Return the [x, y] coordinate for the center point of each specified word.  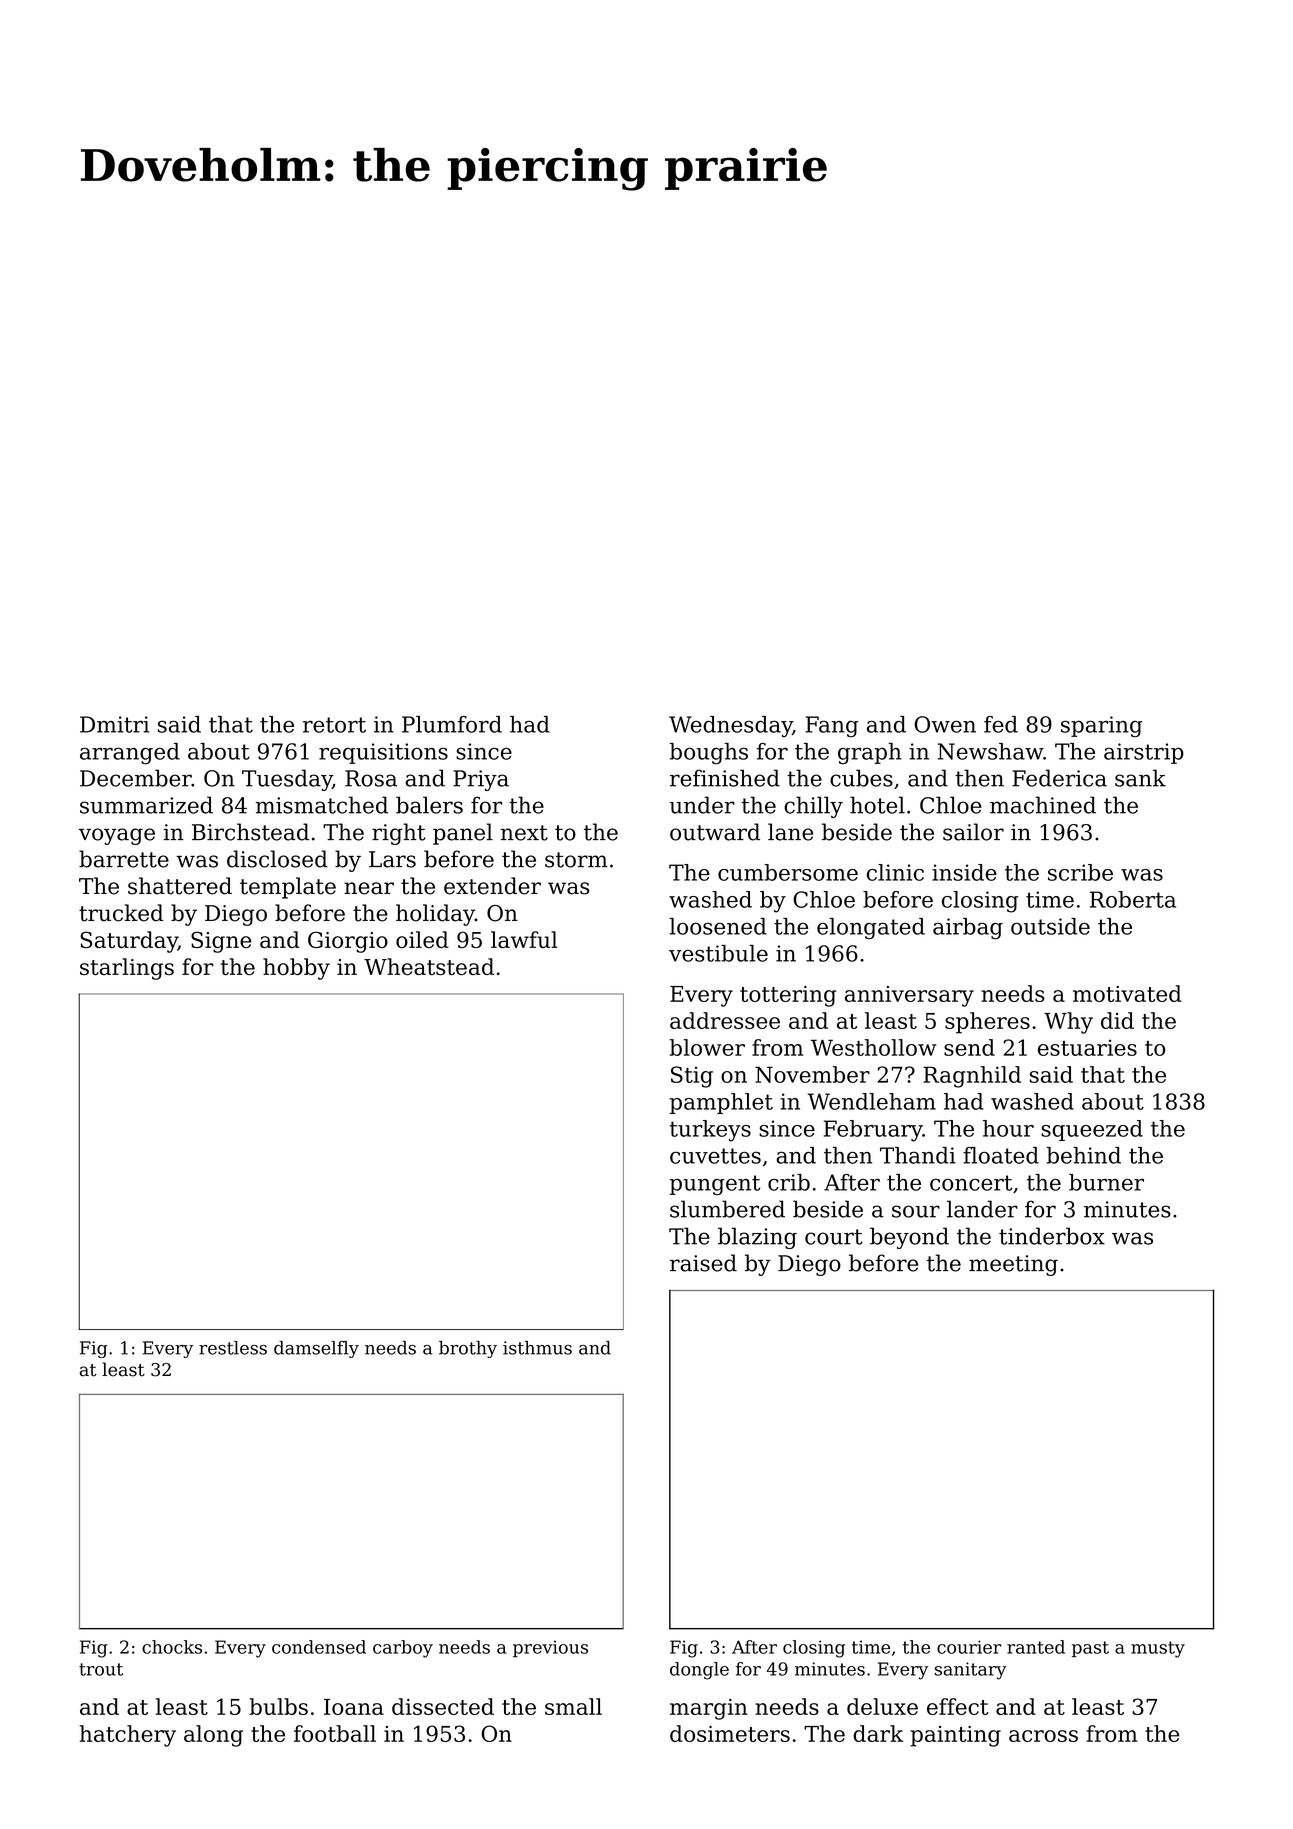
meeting [1013, 1265]
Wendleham [872, 1101]
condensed [319, 1647]
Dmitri [115, 724]
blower [707, 1047]
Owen [945, 724]
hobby [296, 969]
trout [101, 1669]
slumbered [727, 1209]
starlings [127, 969]
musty [1158, 1649]
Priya [481, 780]
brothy [468, 1349]
